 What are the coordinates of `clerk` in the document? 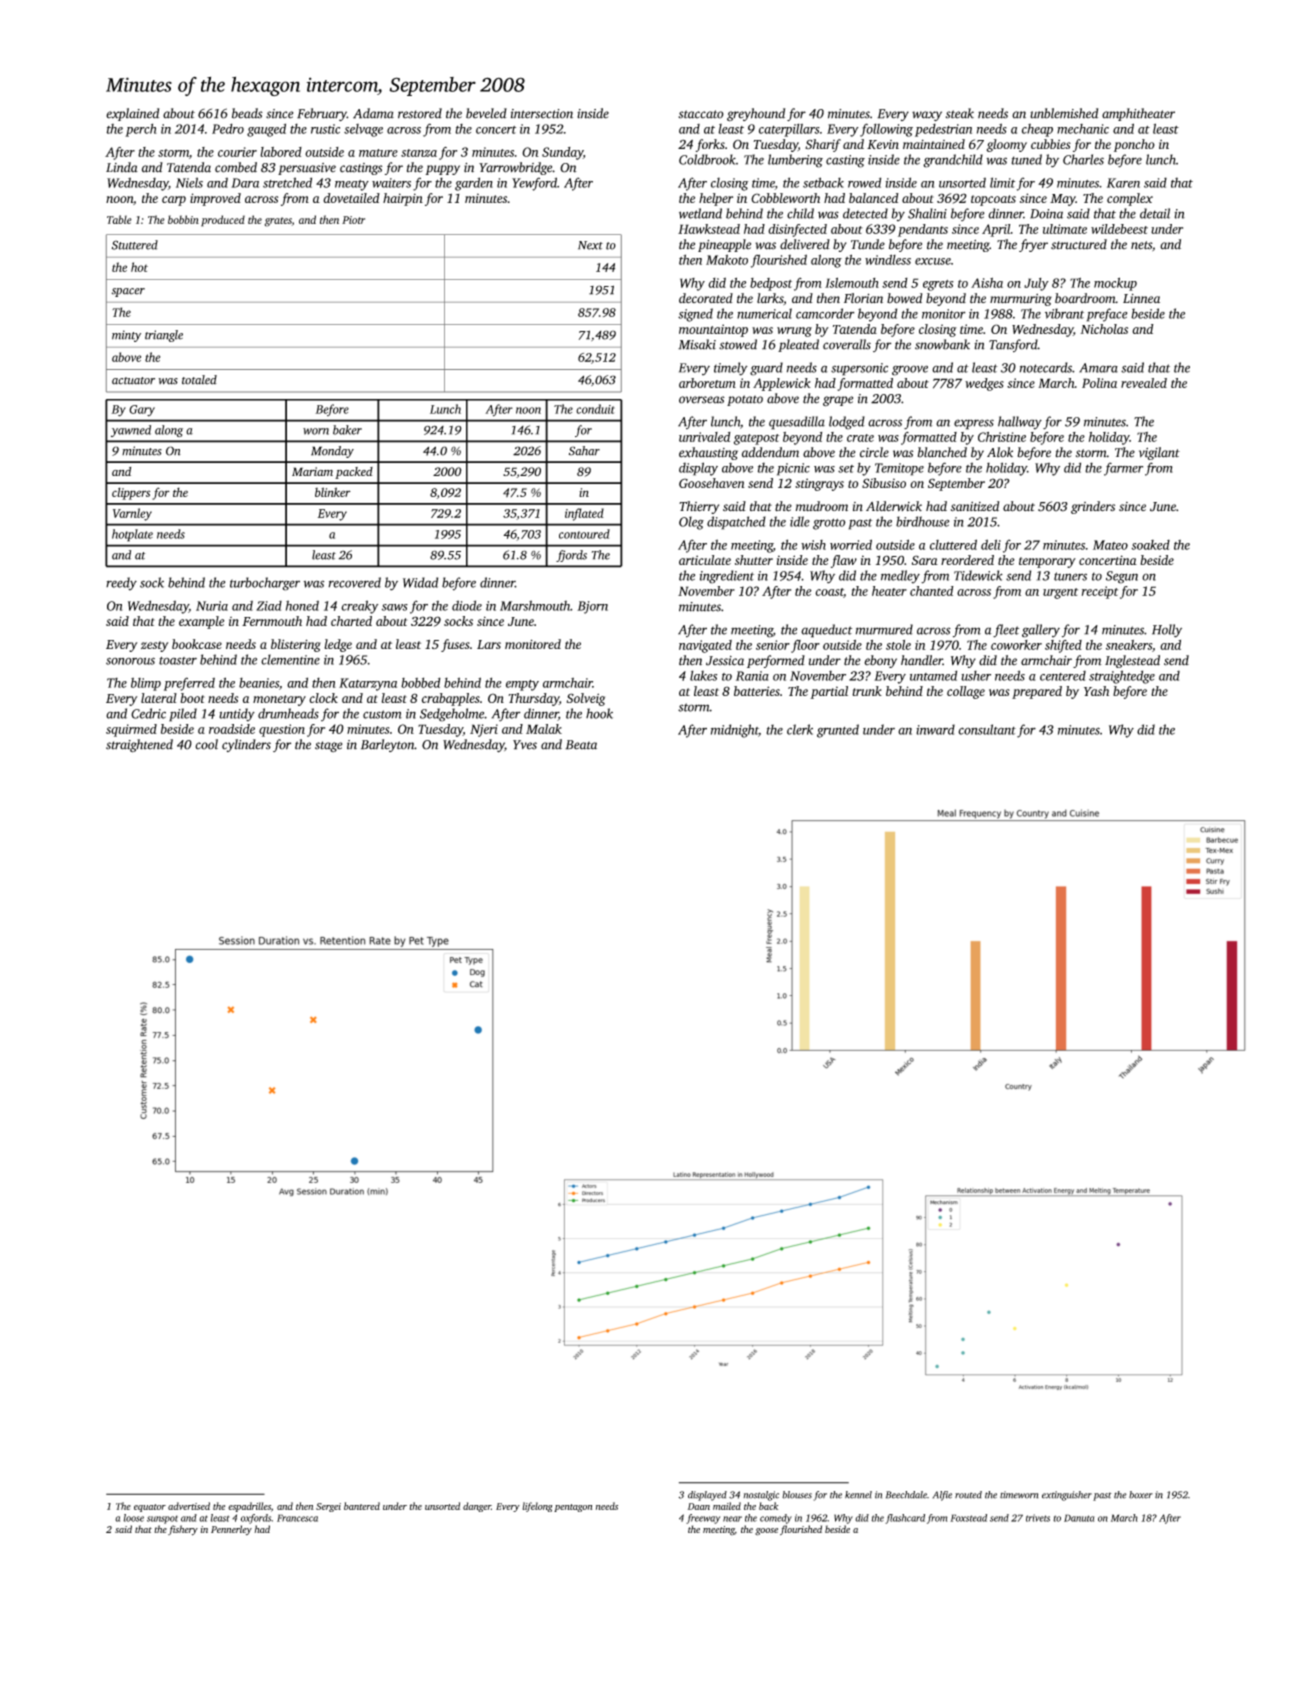 It's located at (800, 729).
